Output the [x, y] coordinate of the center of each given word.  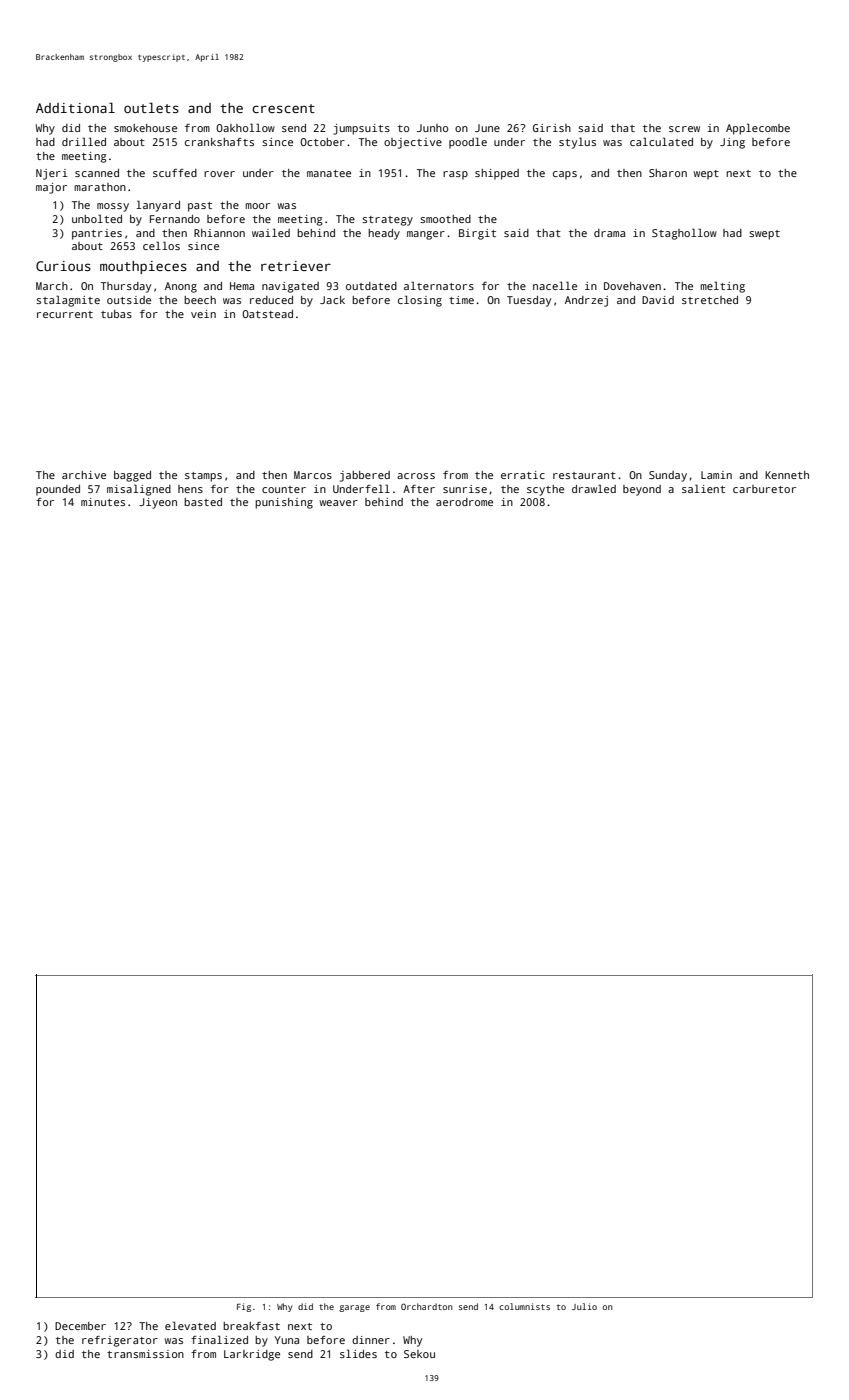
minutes [103, 502]
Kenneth [787, 475]
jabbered [365, 476]
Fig [244, 1307]
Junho [432, 128]
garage [354, 1308]
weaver [339, 503]
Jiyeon [158, 503]
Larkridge [252, 1355]
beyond [642, 490]
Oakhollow [245, 127]
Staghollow [684, 234]
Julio [584, 1306]
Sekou [419, 1354]
